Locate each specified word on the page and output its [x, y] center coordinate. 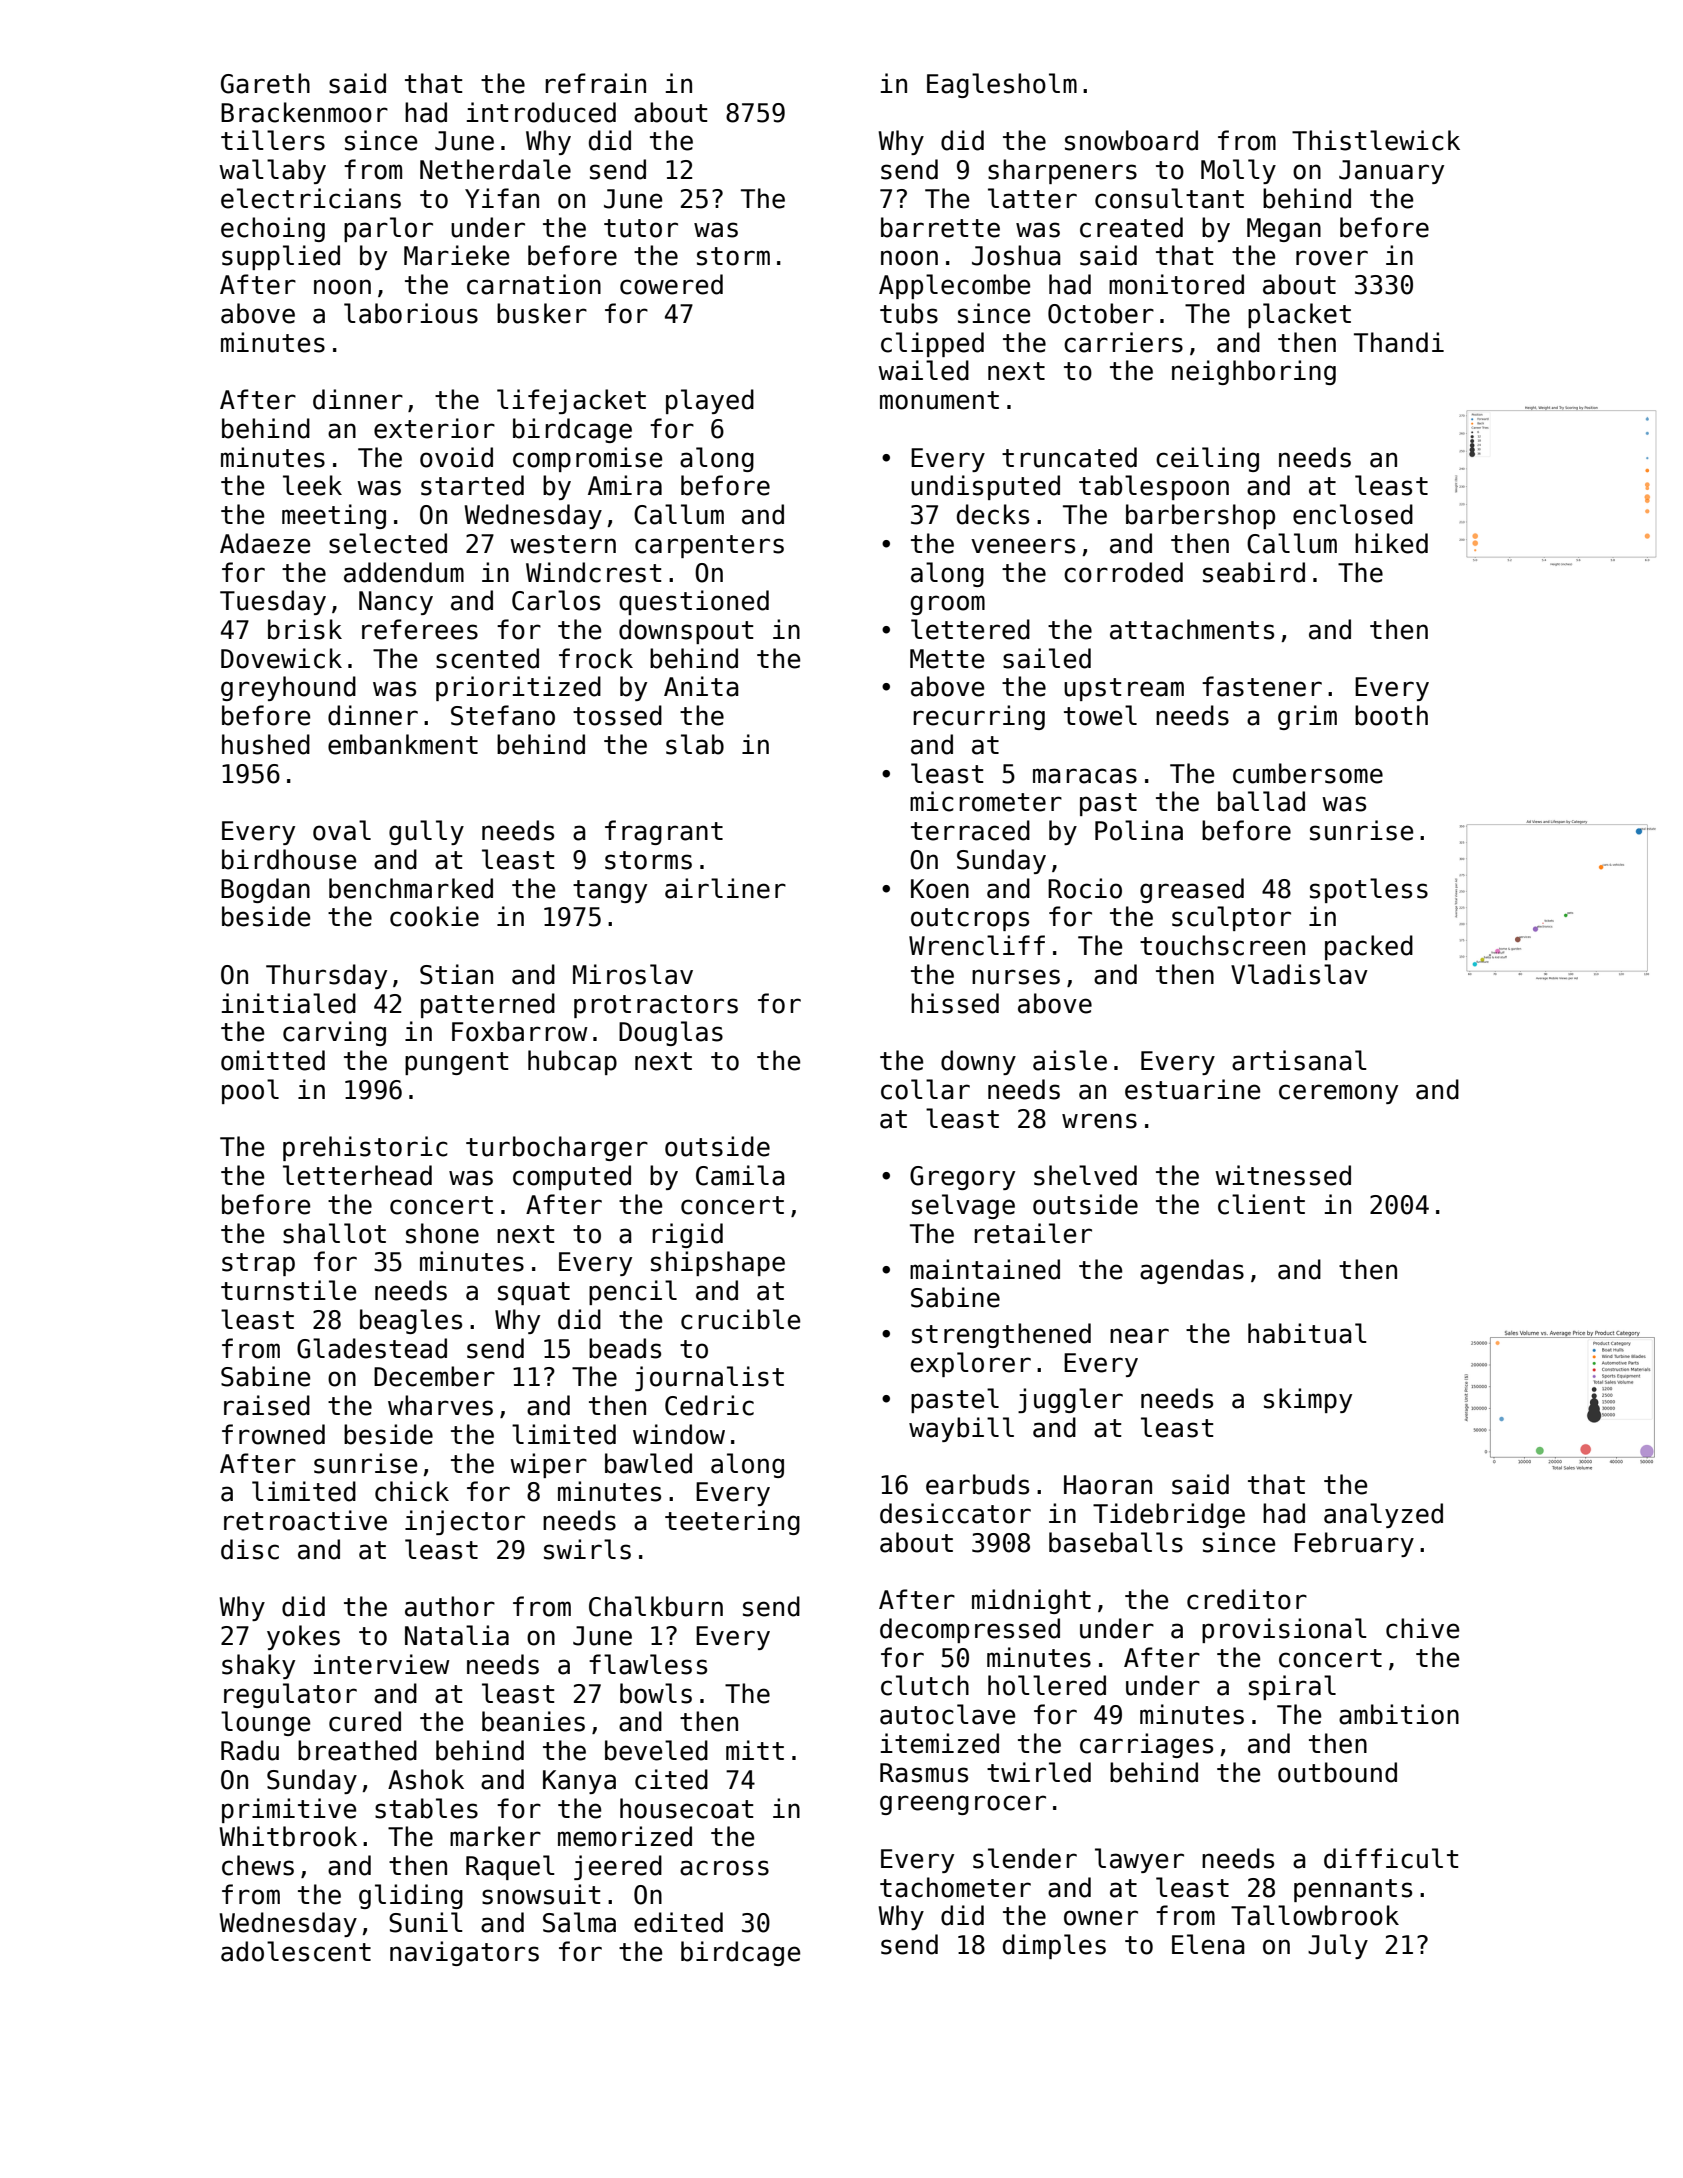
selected [388, 543]
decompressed [970, 1630]
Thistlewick [1376, 140]
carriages [1146, 1745]
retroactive [305, 1520]
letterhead [357, 1175]
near [1139, 1336]
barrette [940, 227]
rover [1332, 258]
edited [678, 1922]
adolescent [296, 1951]
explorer [971, 1364]
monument [939, 400]
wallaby [272, 171]
